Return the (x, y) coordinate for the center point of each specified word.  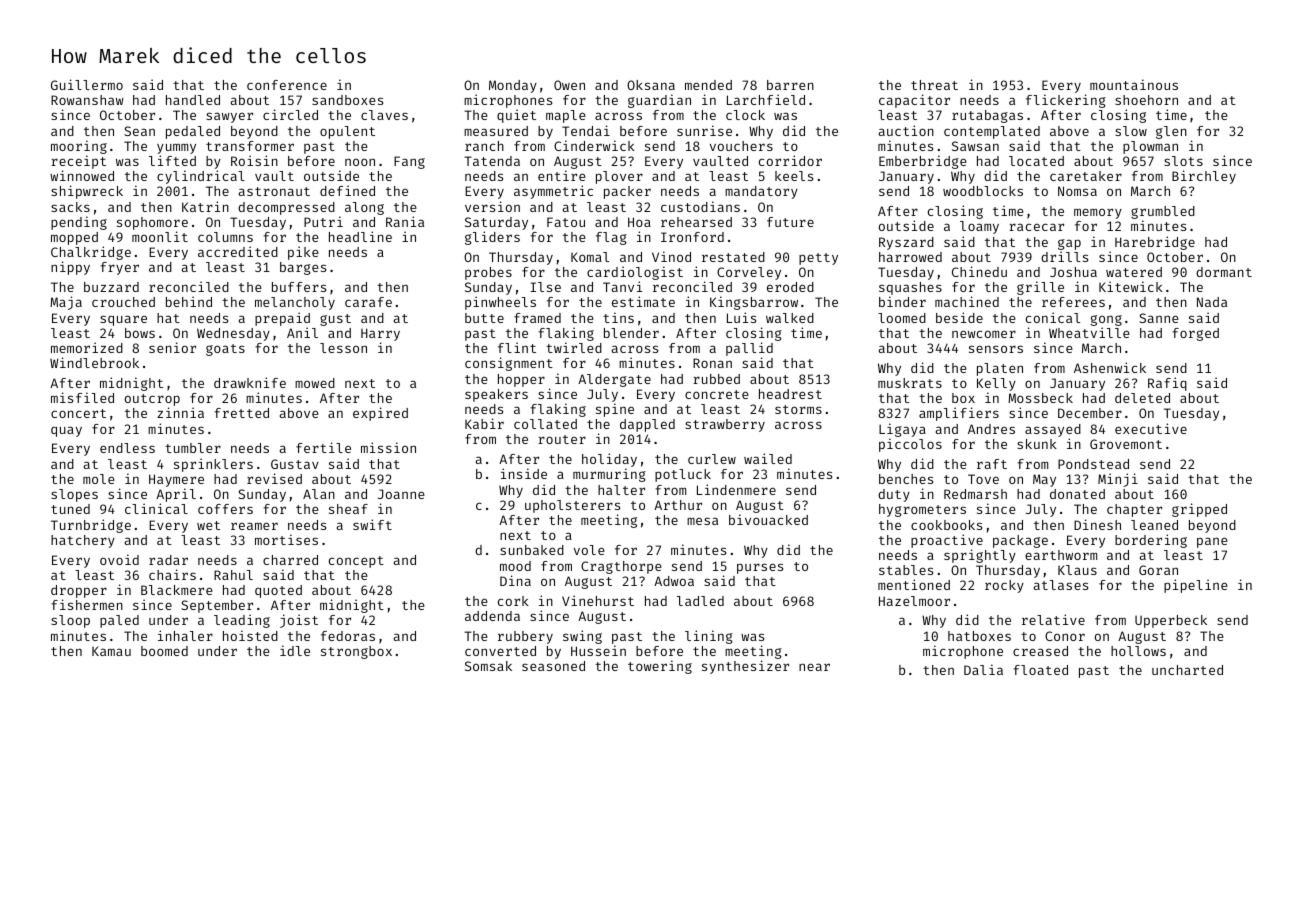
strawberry (725, 425)
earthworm (1061, 555)
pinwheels (500, 303)
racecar (1036, 227)
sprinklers (213, 465)
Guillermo (87, 84)
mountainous (1134, 84)
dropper (79, 591)
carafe (368, 302)
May (1044, 480)
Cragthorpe (621, 567)
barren (790, 85)
